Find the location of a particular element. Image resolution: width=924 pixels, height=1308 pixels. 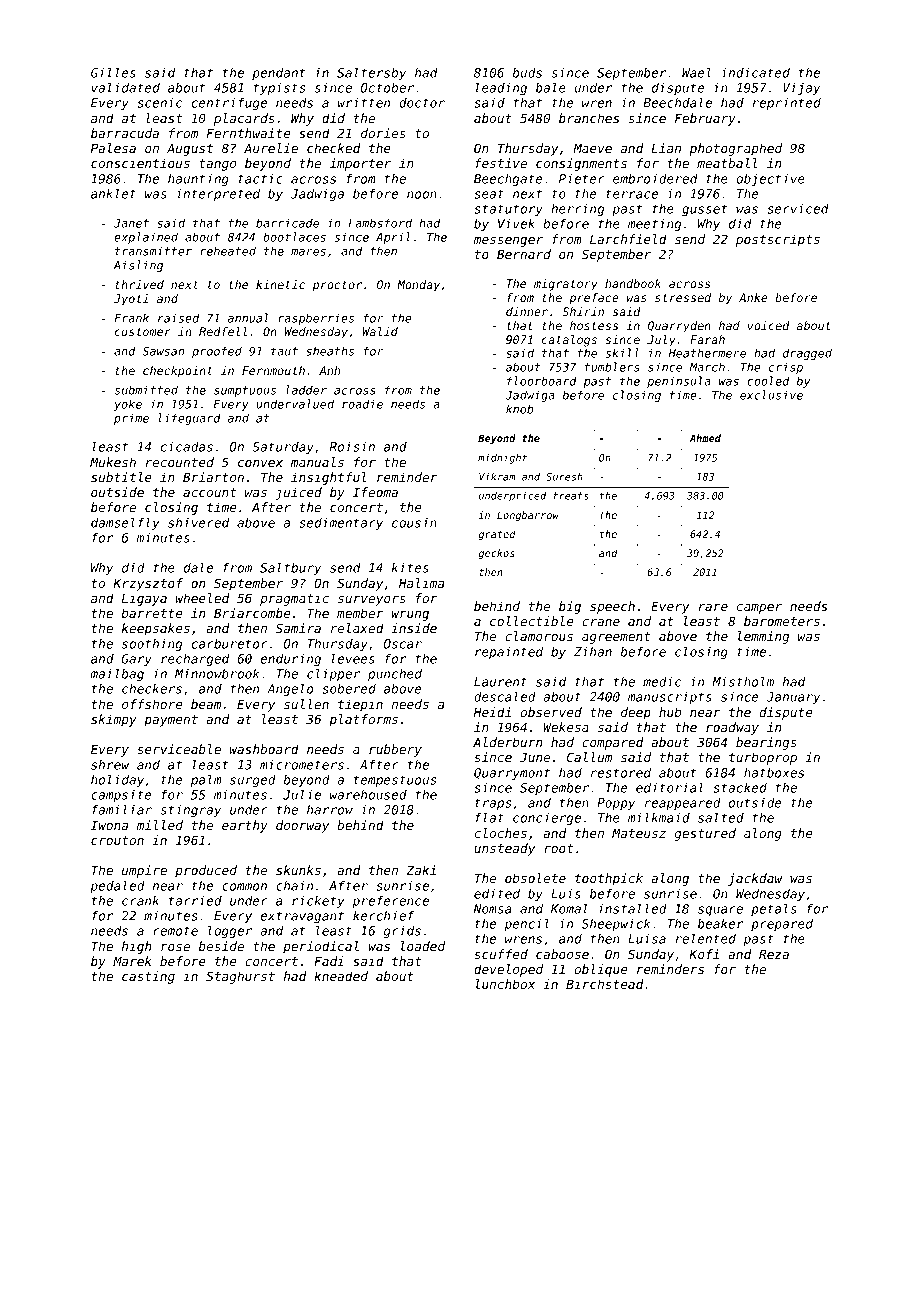

bearings is located at coordinates (766, 743).
